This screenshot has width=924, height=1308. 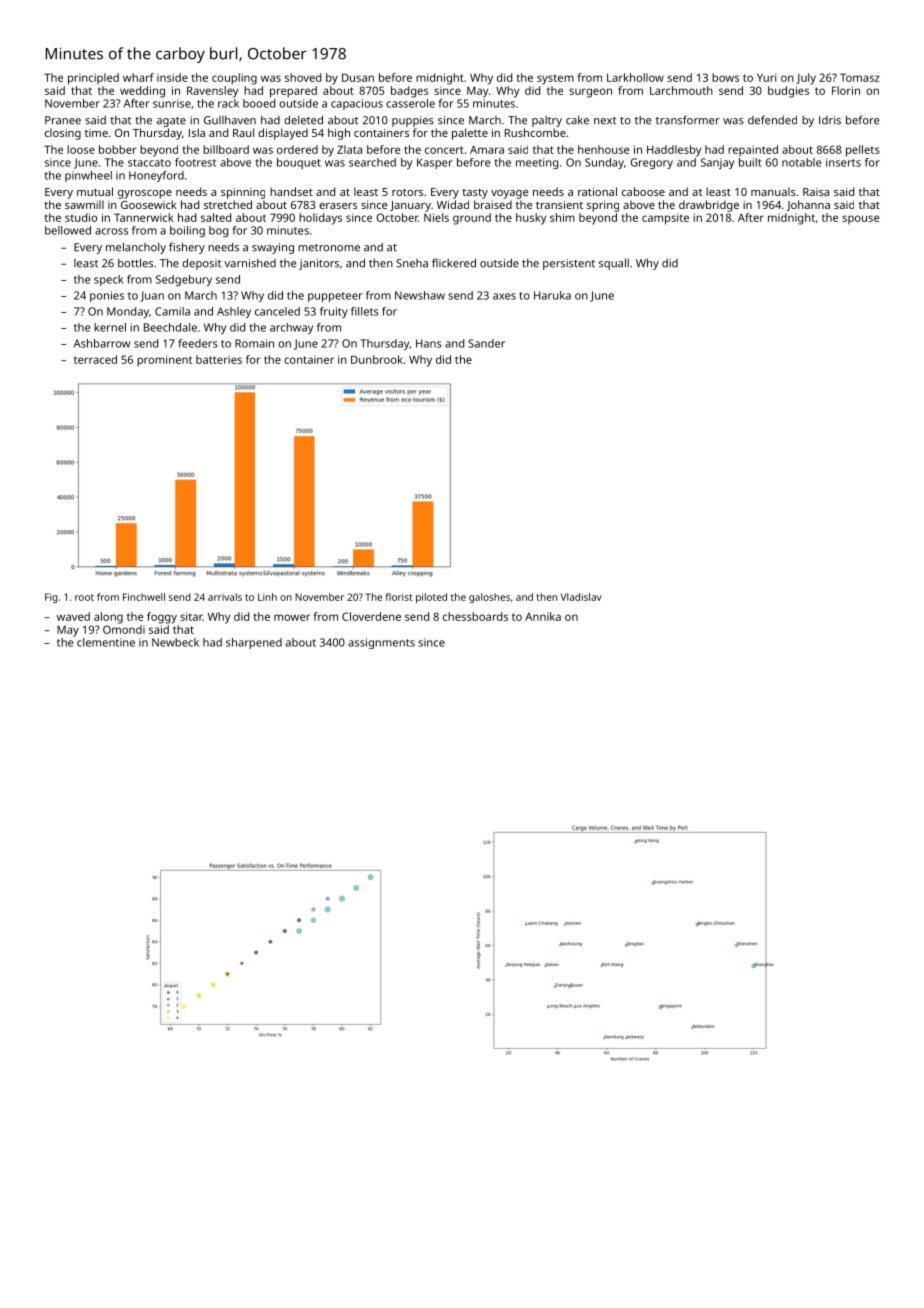 What do you see at coordinates (489, 598) in the screenshot?
I see `galoshes` at bounding box center [489, 598].
